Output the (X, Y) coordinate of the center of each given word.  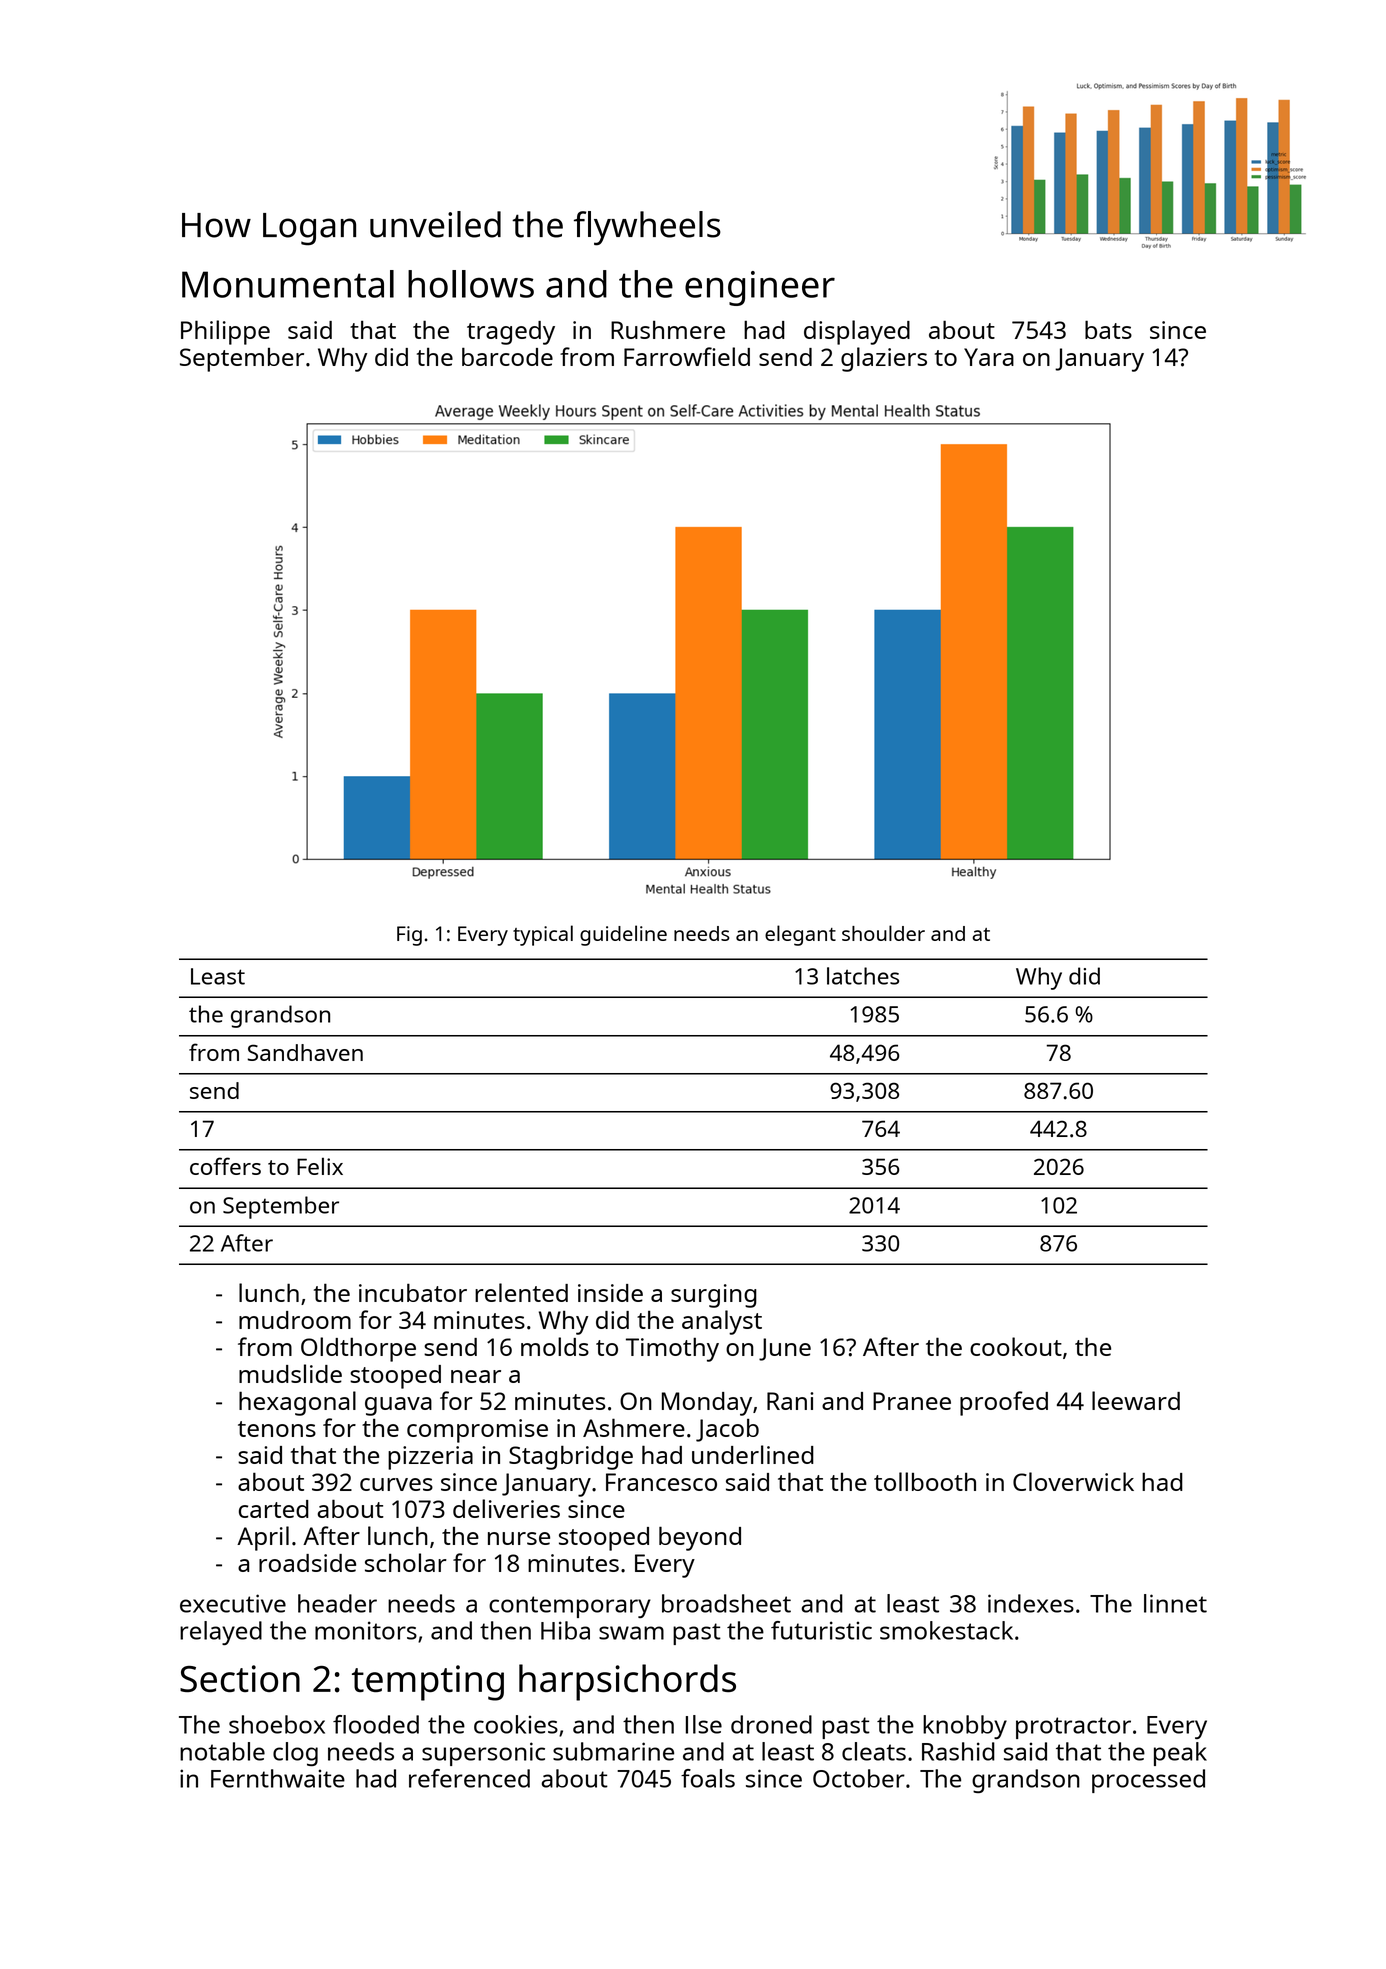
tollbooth (925, 1481)
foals (708, 1778)
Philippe (225, 332)
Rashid (958, 1751)
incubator (413, 1292)
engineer (760, 288)
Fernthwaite (278, 1778)
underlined (753, 1454)
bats (1108, 329)
